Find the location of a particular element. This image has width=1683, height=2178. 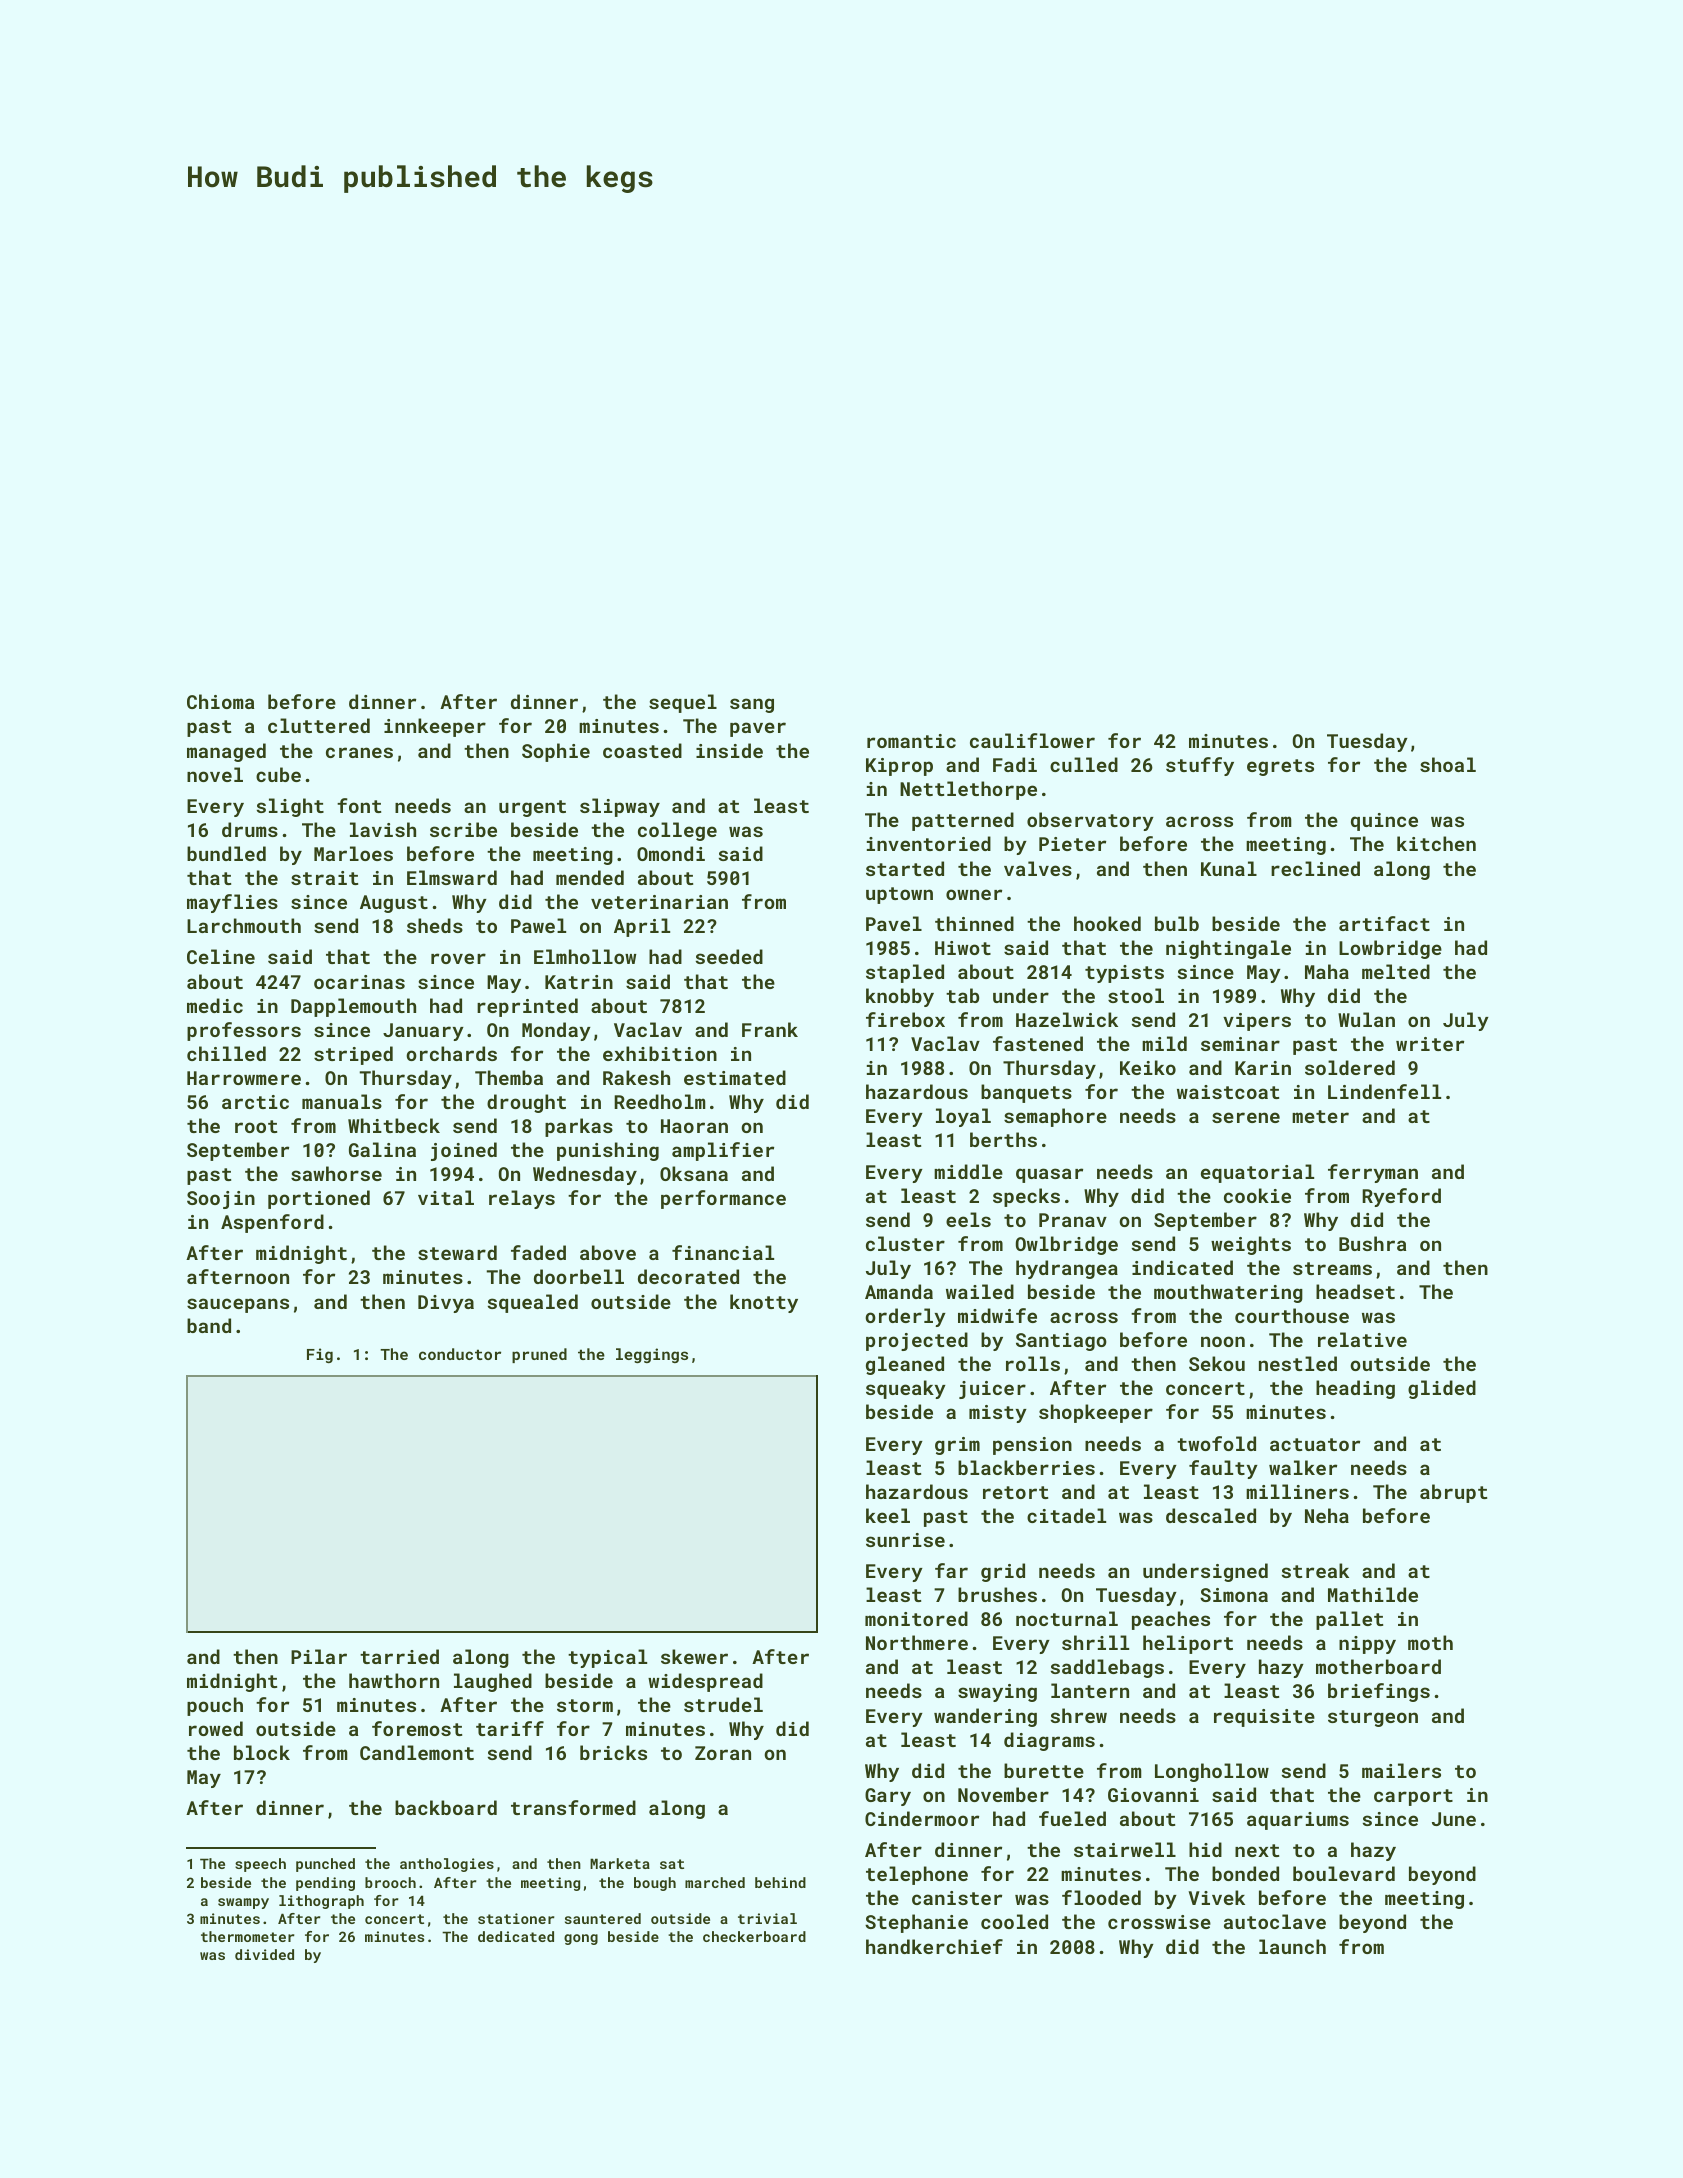

keel is located at coordinates (888, 1515).
